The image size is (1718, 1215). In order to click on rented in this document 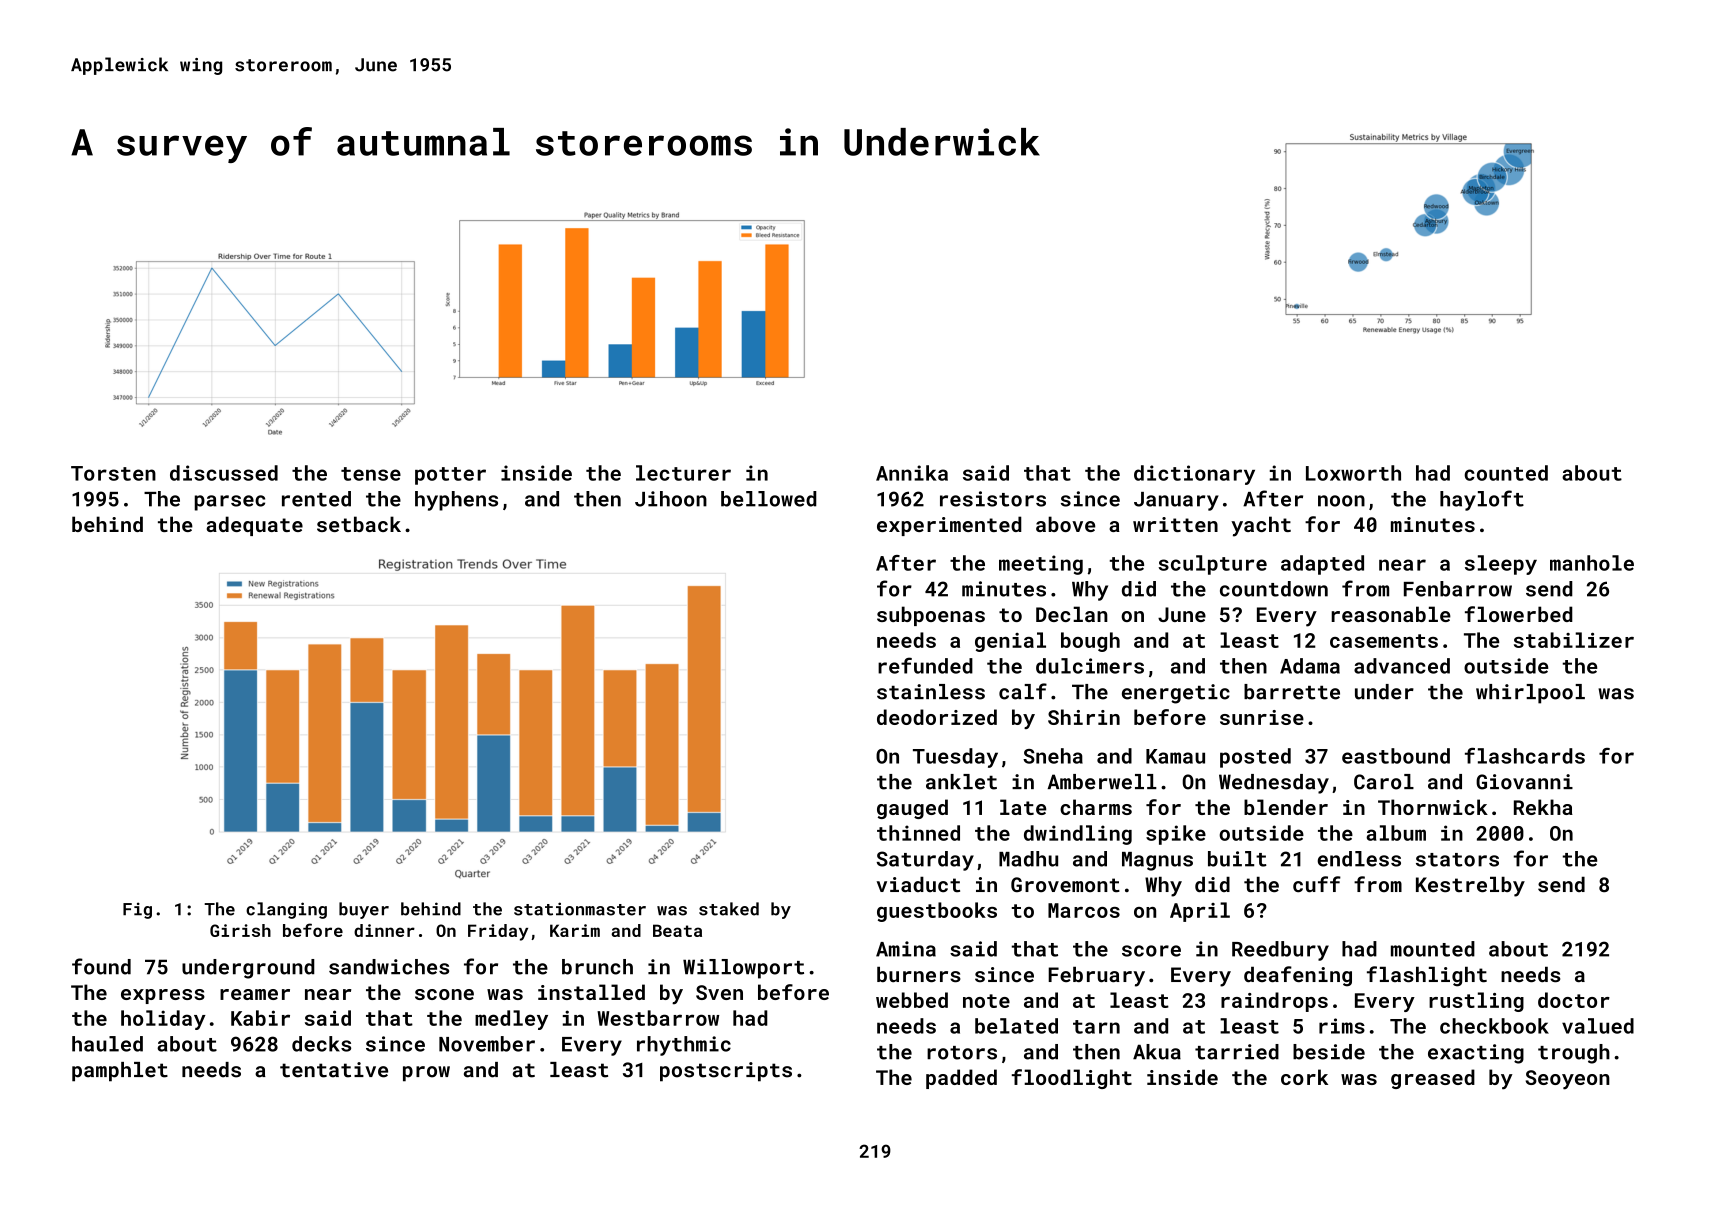, I will do `click(316, 499)`.
